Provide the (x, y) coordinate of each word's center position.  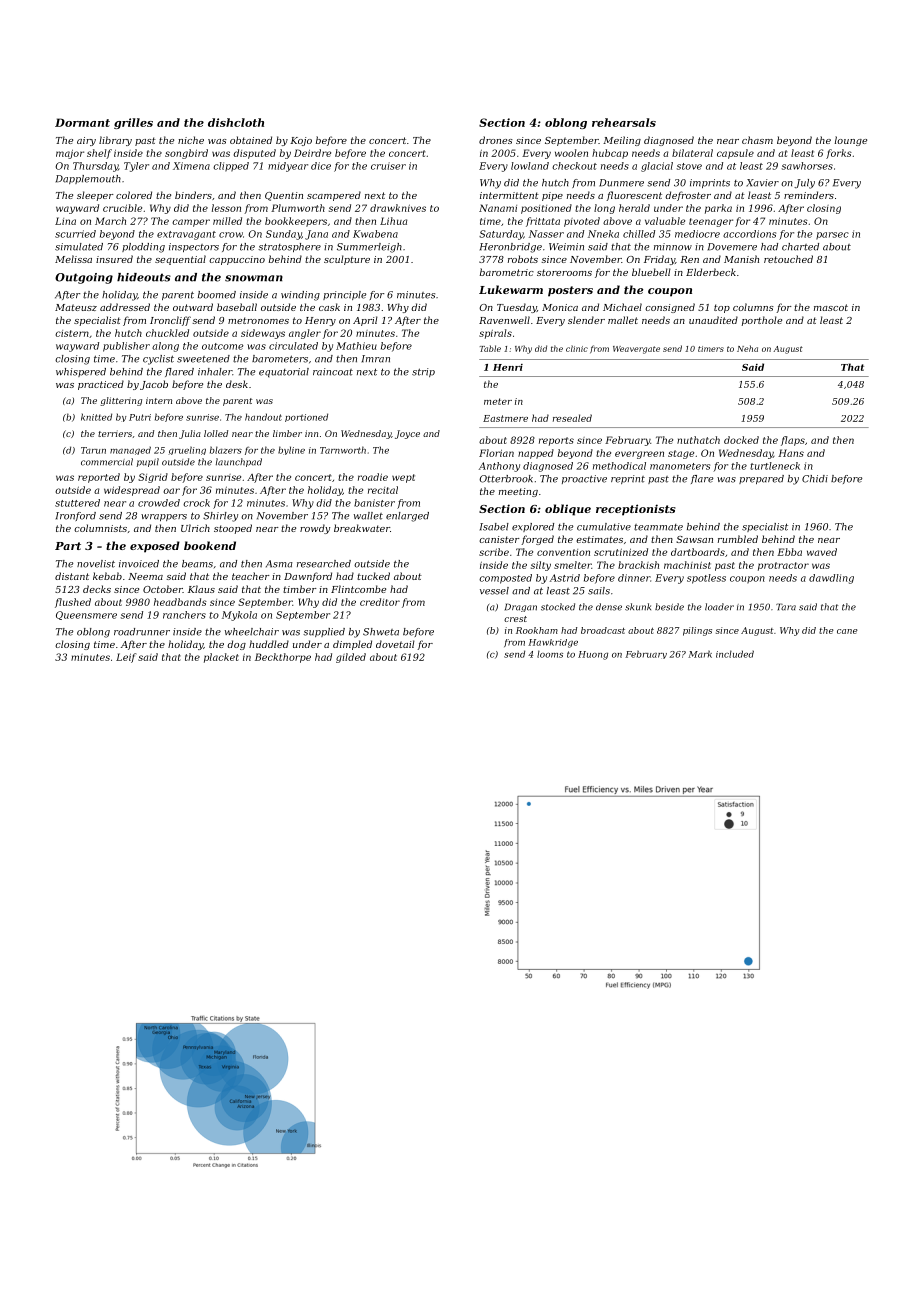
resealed (572, 418)
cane (847, 631)
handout (263, 417)
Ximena (191, 166)
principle (344, 295)
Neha (747, 348)
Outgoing (84, 278)
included (735, 654)
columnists (100, 528)
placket (221, 658)
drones (496, 140)
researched (324, 564)
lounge (851, 141)
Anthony (499, 467)
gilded (351, 658)
